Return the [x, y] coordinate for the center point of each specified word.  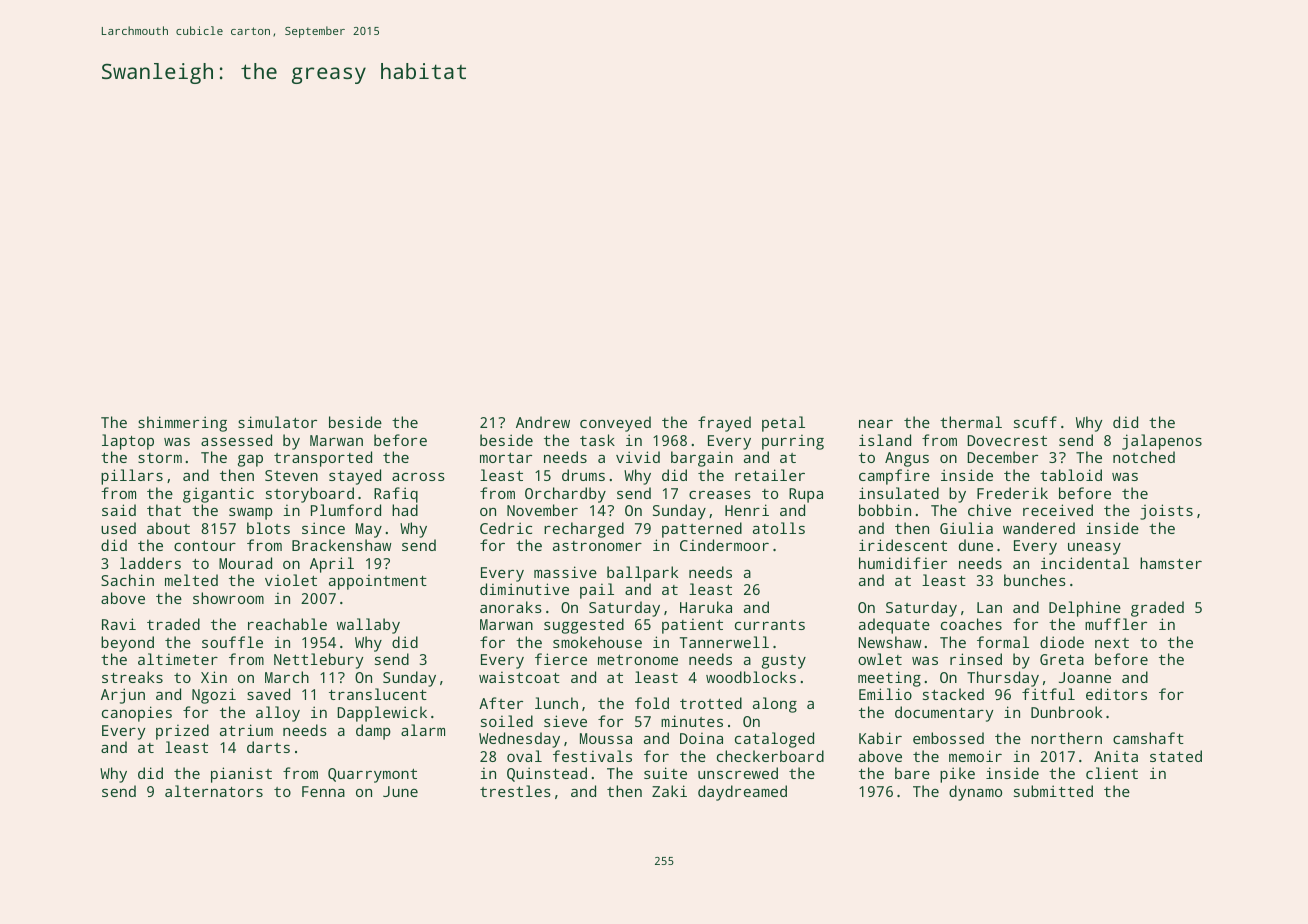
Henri [747, 510]
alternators [214, 791]
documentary [944, 714]
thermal [971, 422]
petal [783, 424]
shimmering [182, 424]
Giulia [966, 528]
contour [205, 546]
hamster [1171, 563]
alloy [278, 714]
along [775, 705]
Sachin [127, 580]
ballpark [642, 574]
